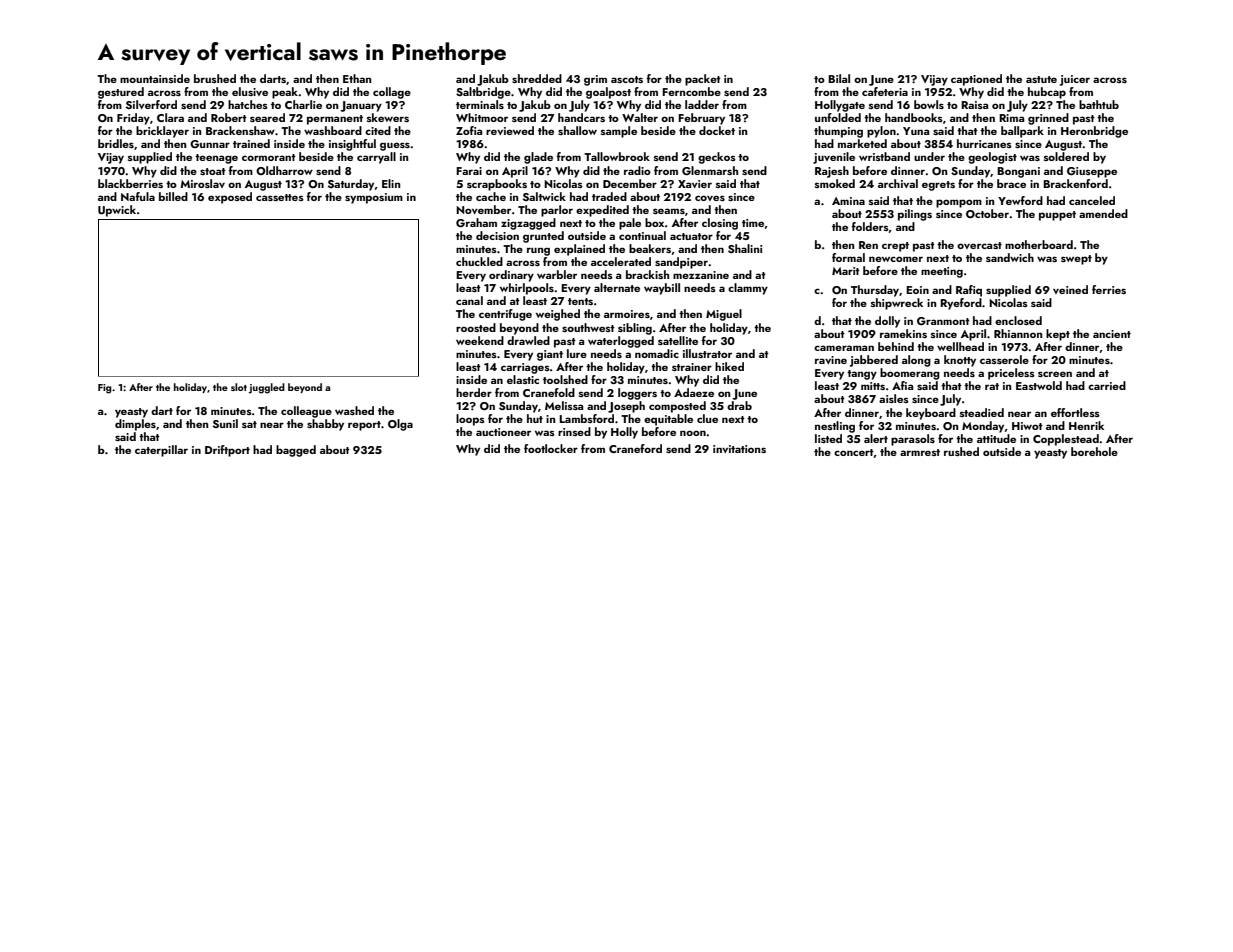 The width and height of the image is (1233, 952). What do you see at coordinates (635, 448) in the image?
I see `Craneford` at bounding box center [635, 448].
